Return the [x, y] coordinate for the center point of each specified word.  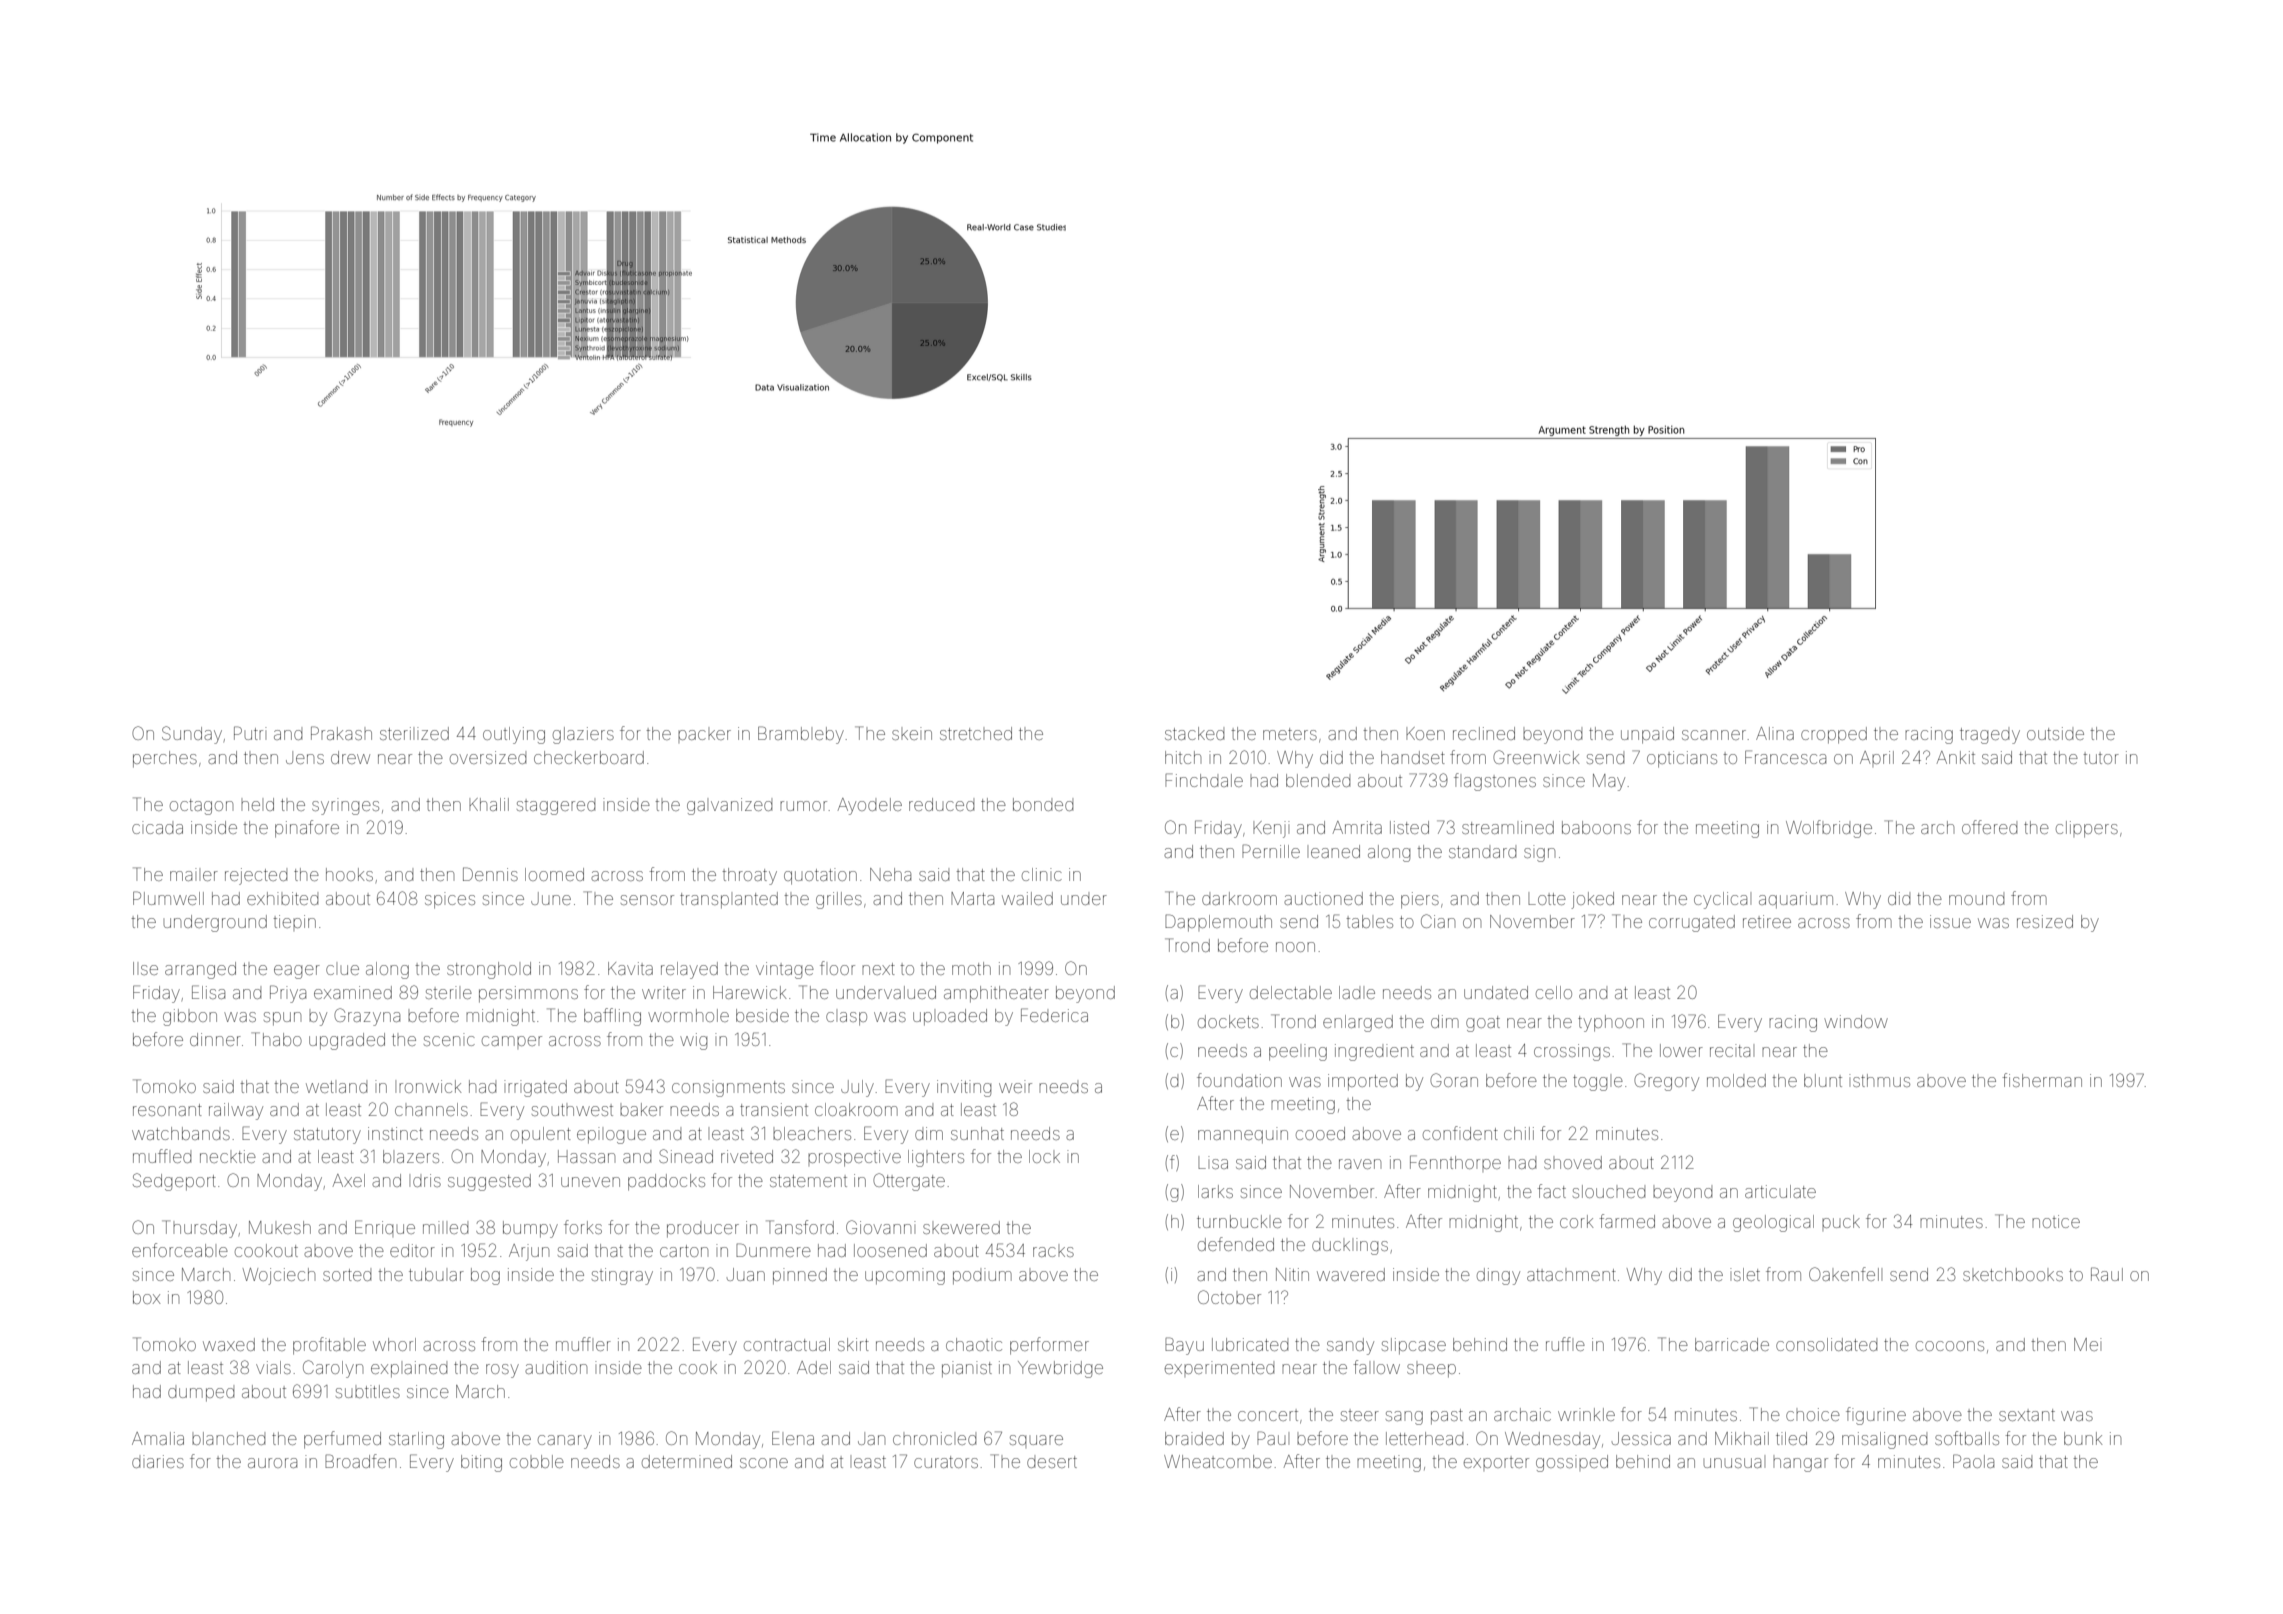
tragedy [1990, 736]
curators [946, 1462]
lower [1681, 1050]
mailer [194, 874]
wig [693, 1041]
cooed [1320, 1133]
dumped [201, 1395]
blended [1318, 780]
